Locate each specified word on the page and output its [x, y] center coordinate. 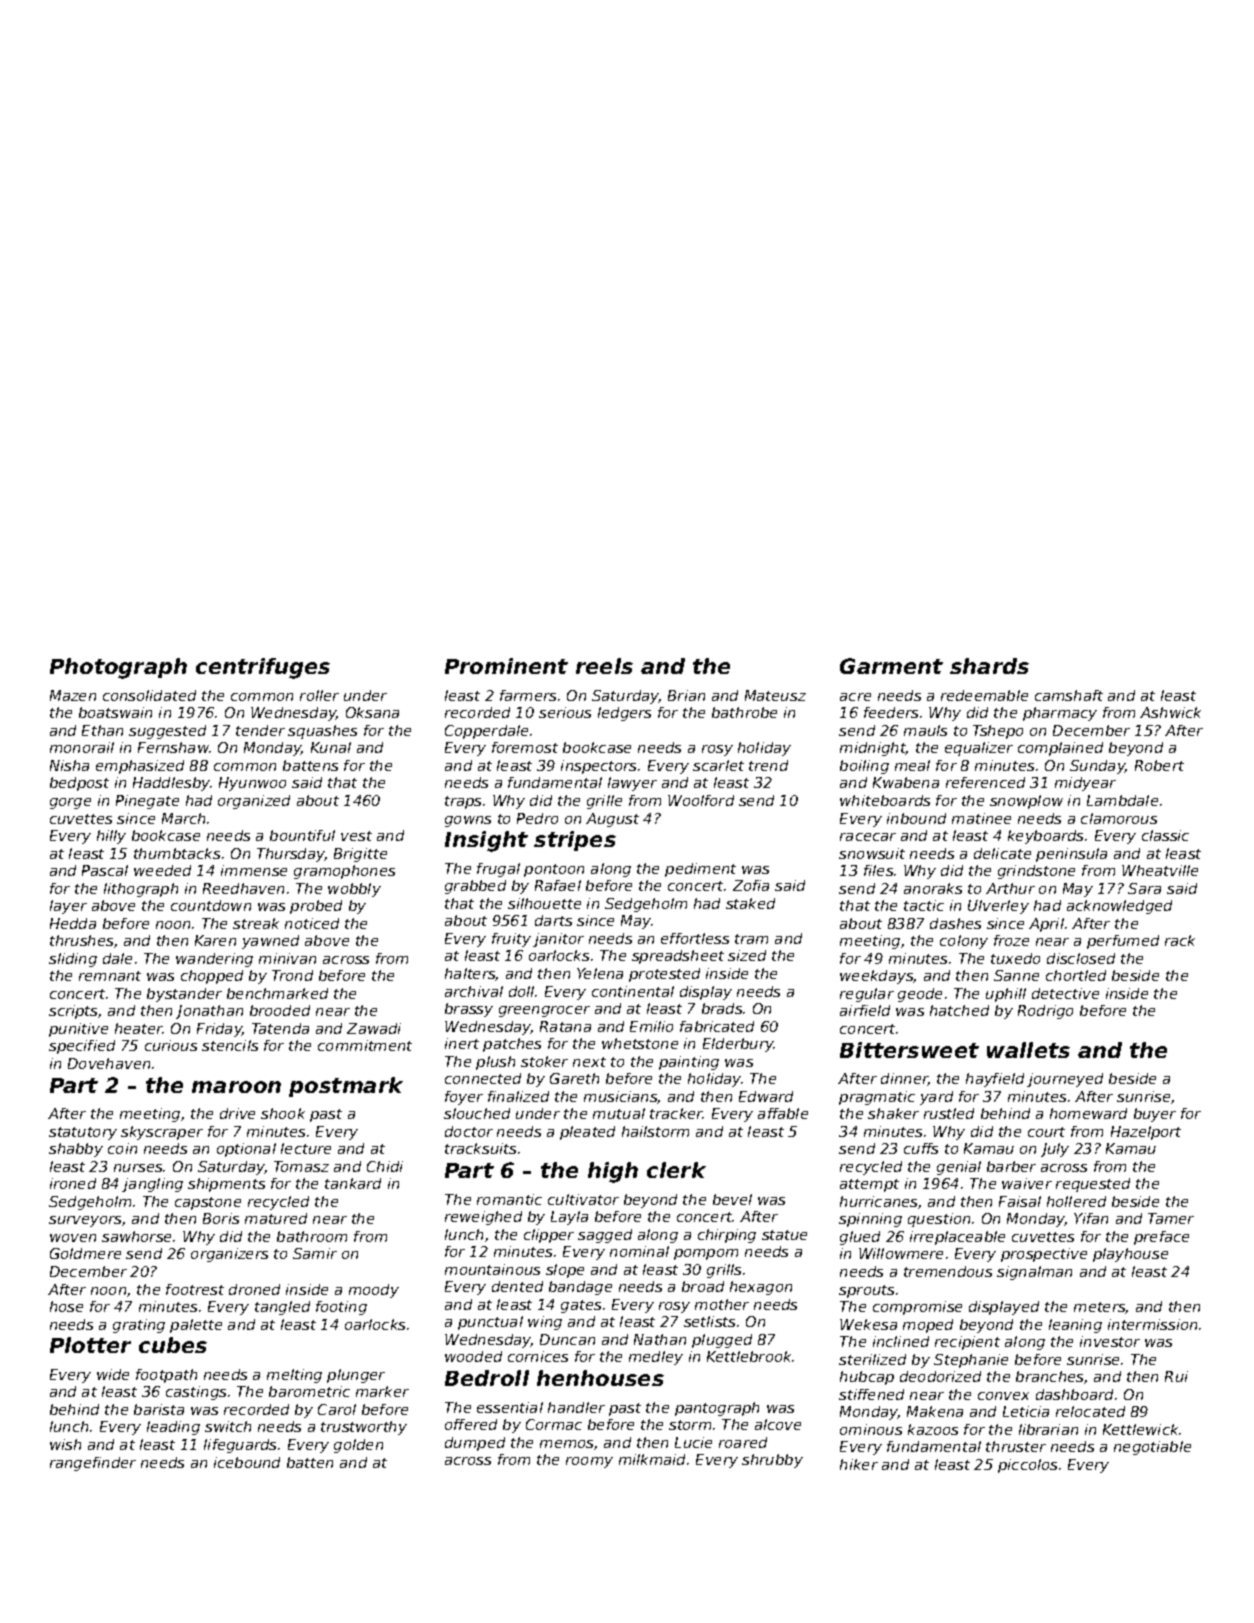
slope [565, 1271]
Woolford [701, 800]
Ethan [102, 730]
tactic [924, 905]
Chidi [385, 1166]
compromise [917, 1308]
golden [358, 1446]
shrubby [772, 1461]
